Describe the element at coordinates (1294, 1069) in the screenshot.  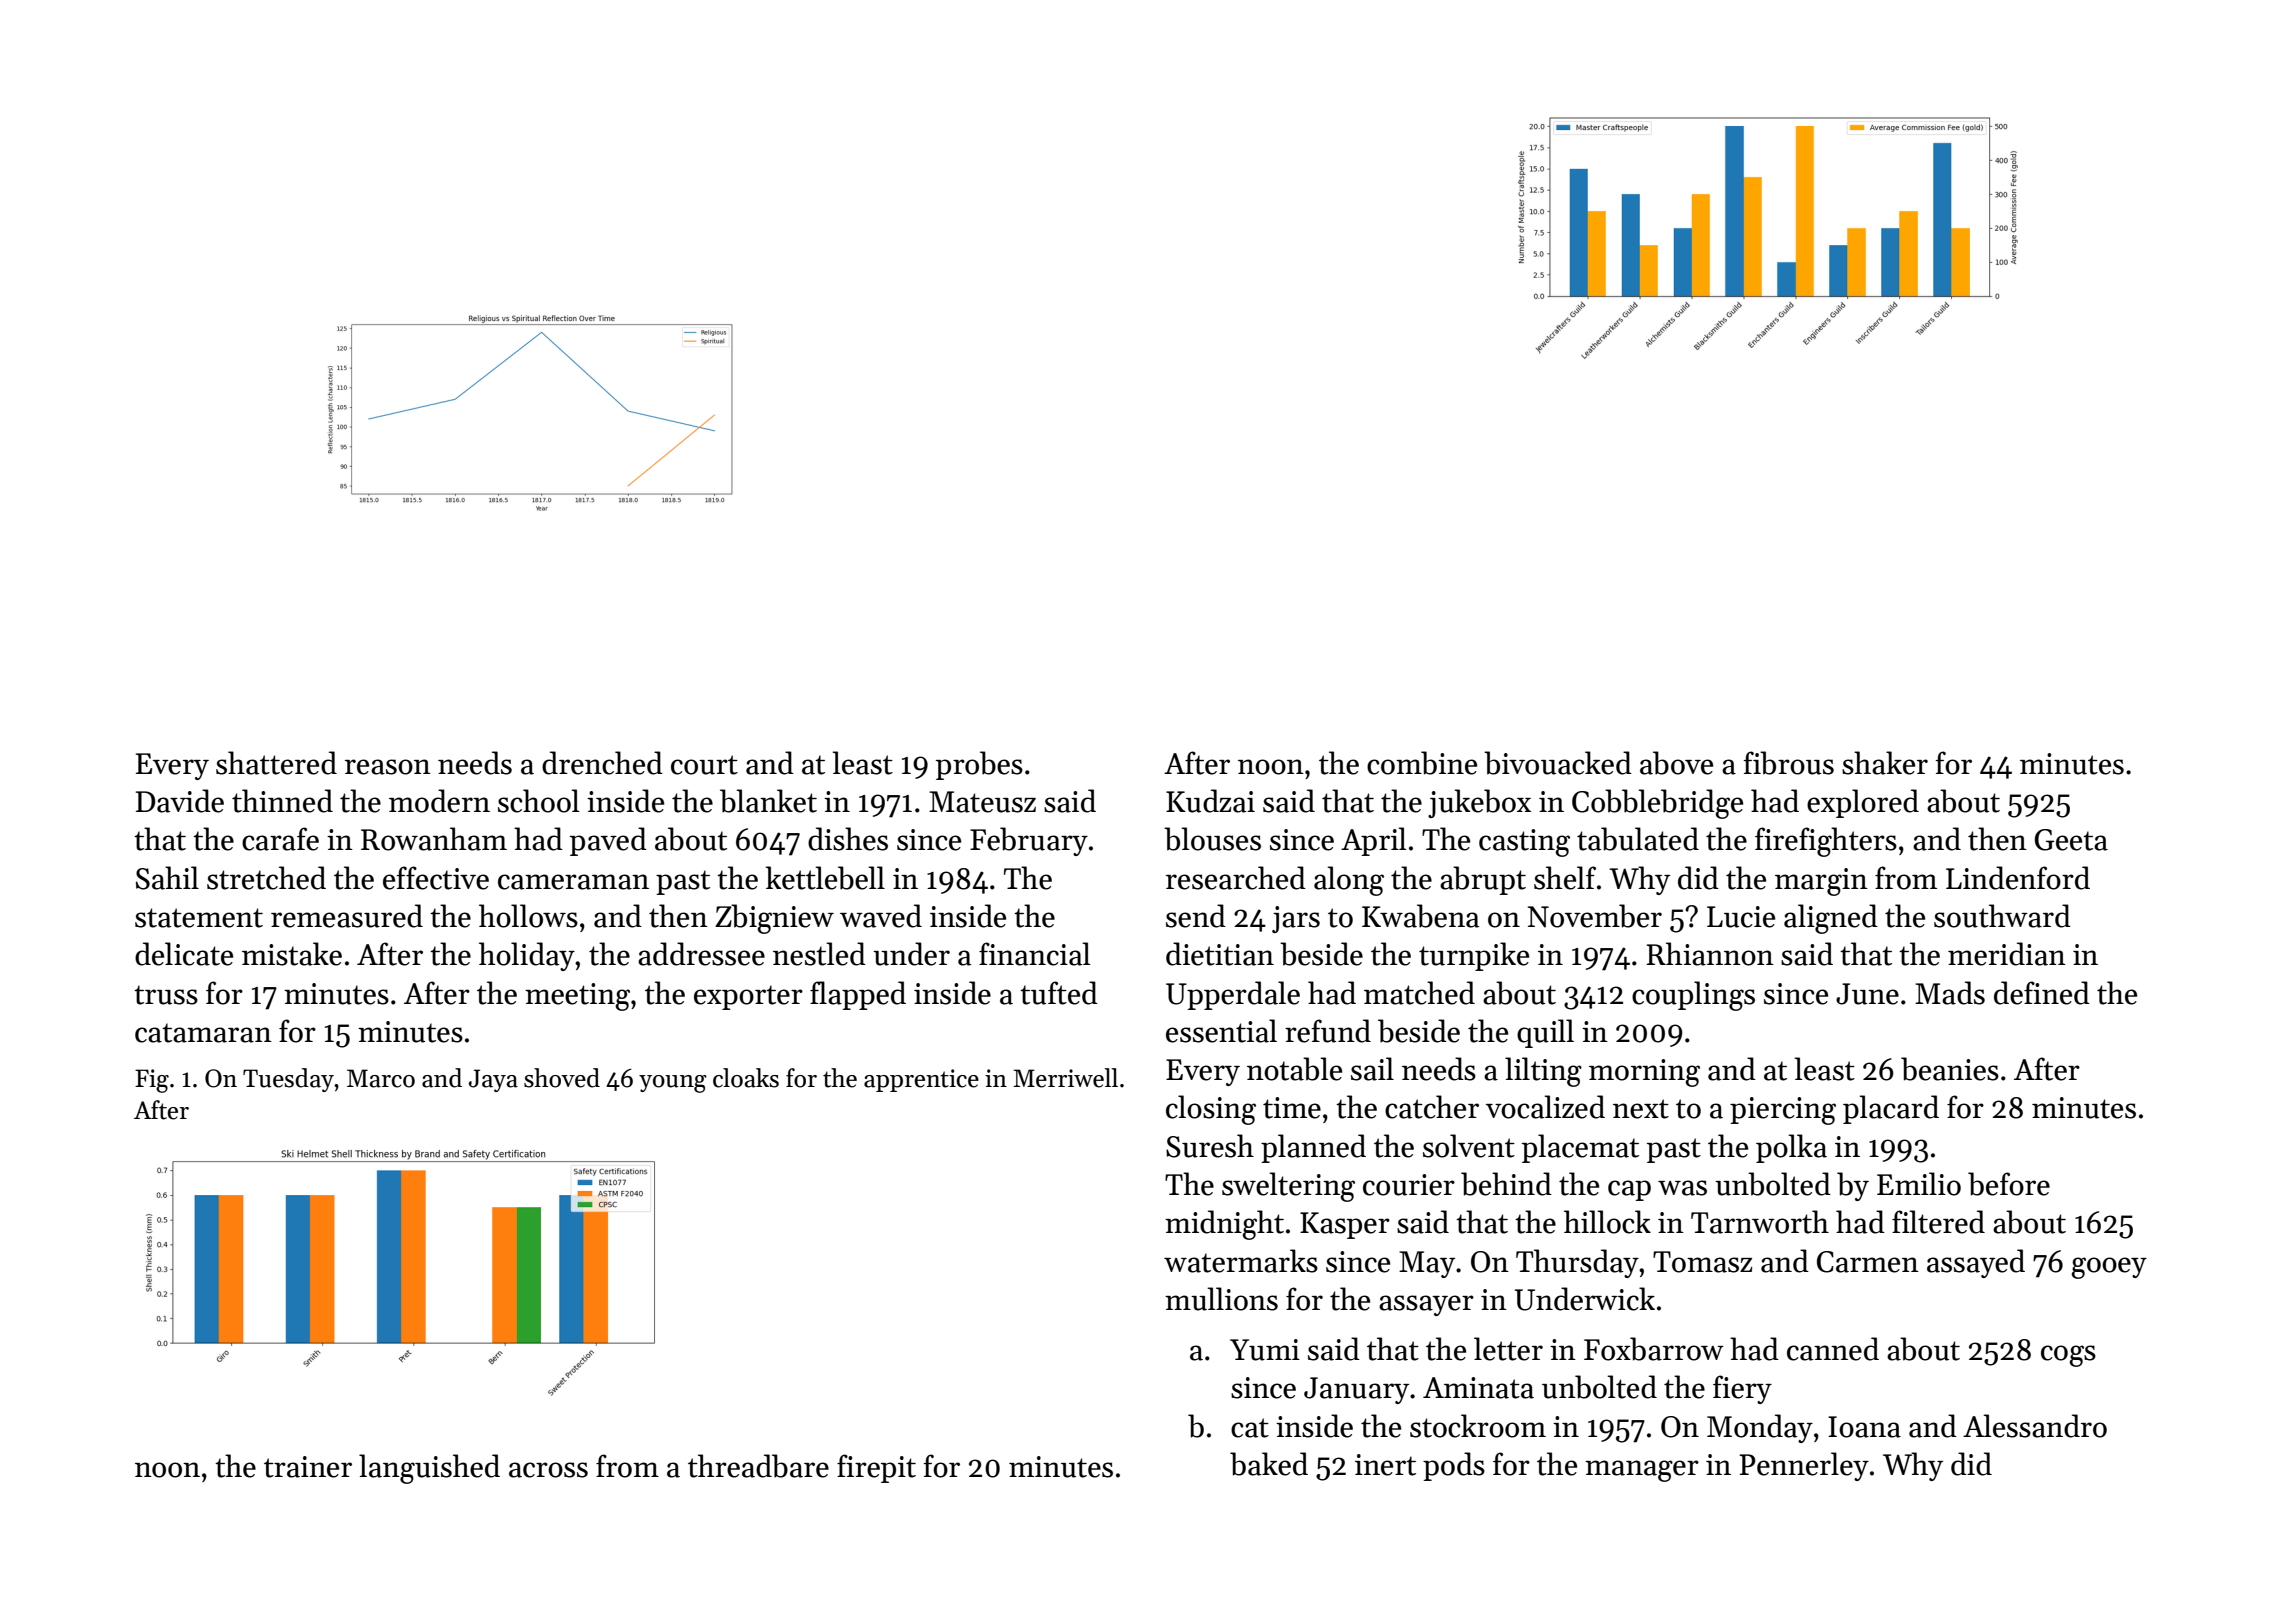
I see `notable` at that location.
